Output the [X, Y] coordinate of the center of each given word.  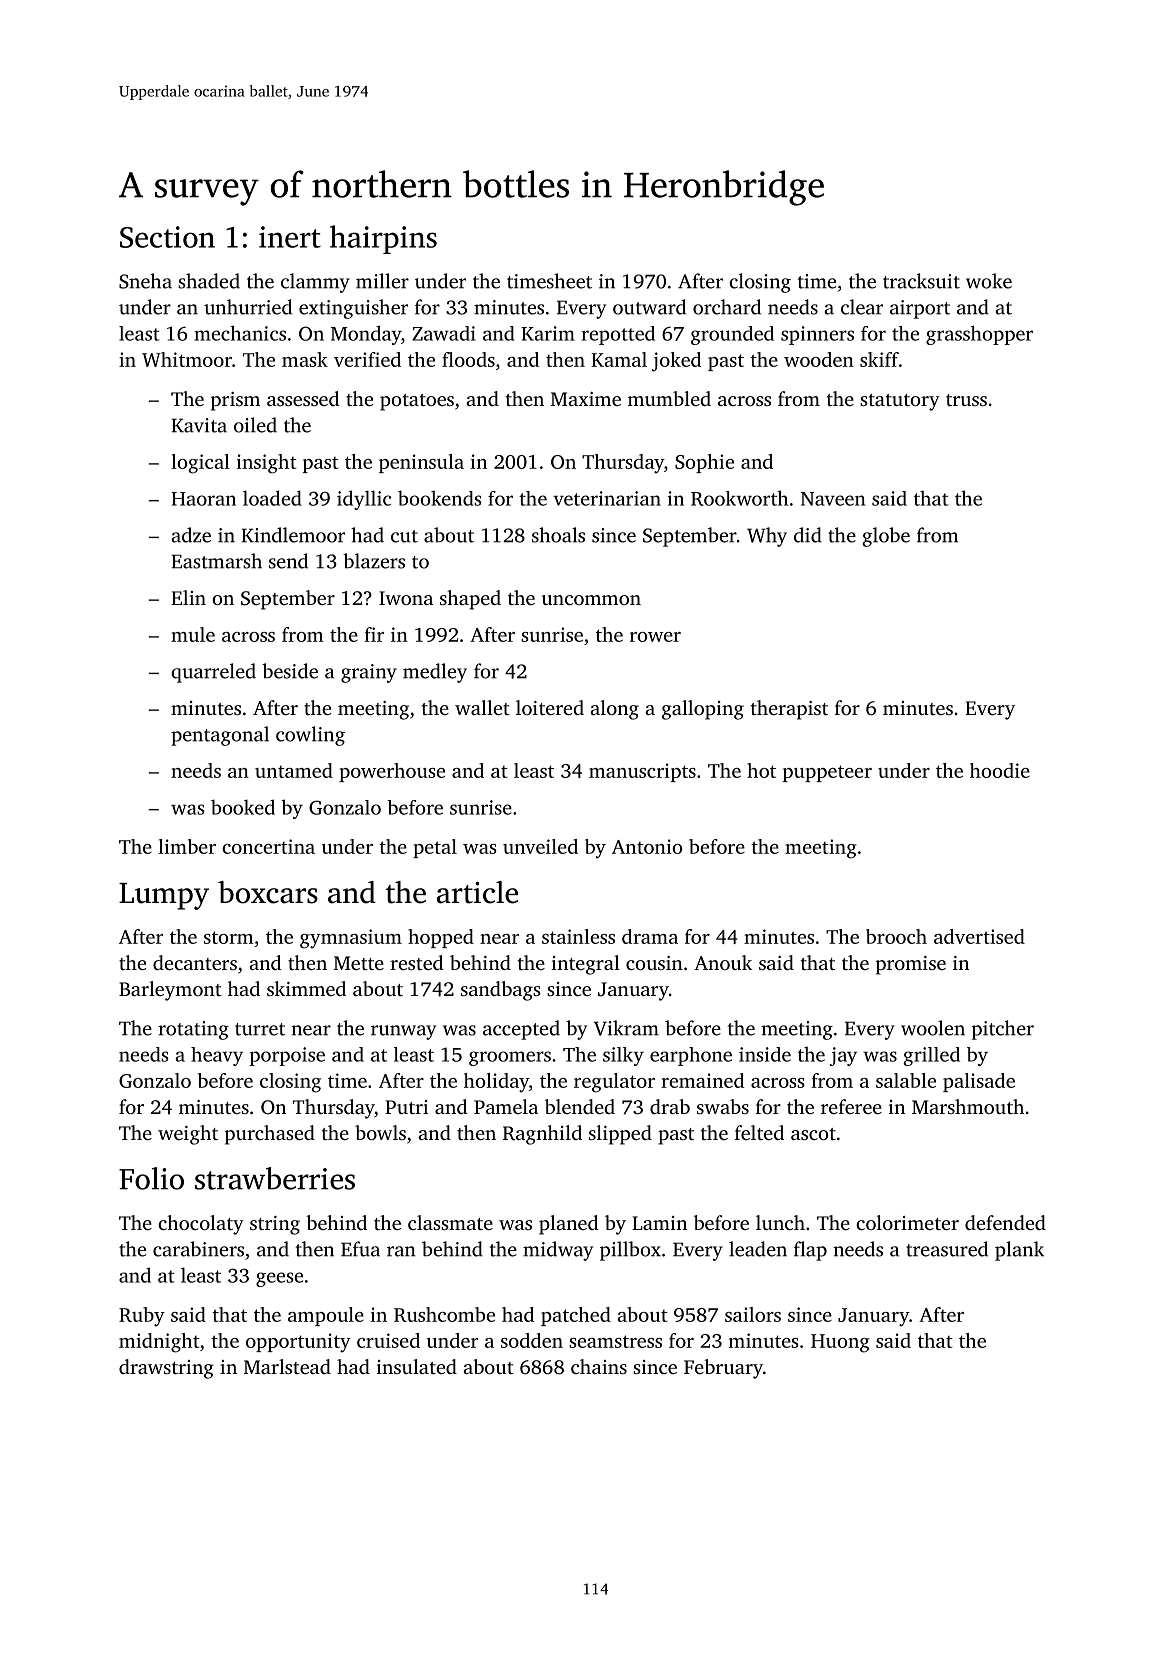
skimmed [306, 988]
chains [599, 1366]
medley [435, 673]
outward [649, 307]
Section [167, 237]
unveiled [540, 846]
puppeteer [827, 773]
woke [989, 281]
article [477, 892]
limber [187, 846]
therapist [789, 710]
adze [191, 535]
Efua [360, 1249]
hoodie [1000, 770]
